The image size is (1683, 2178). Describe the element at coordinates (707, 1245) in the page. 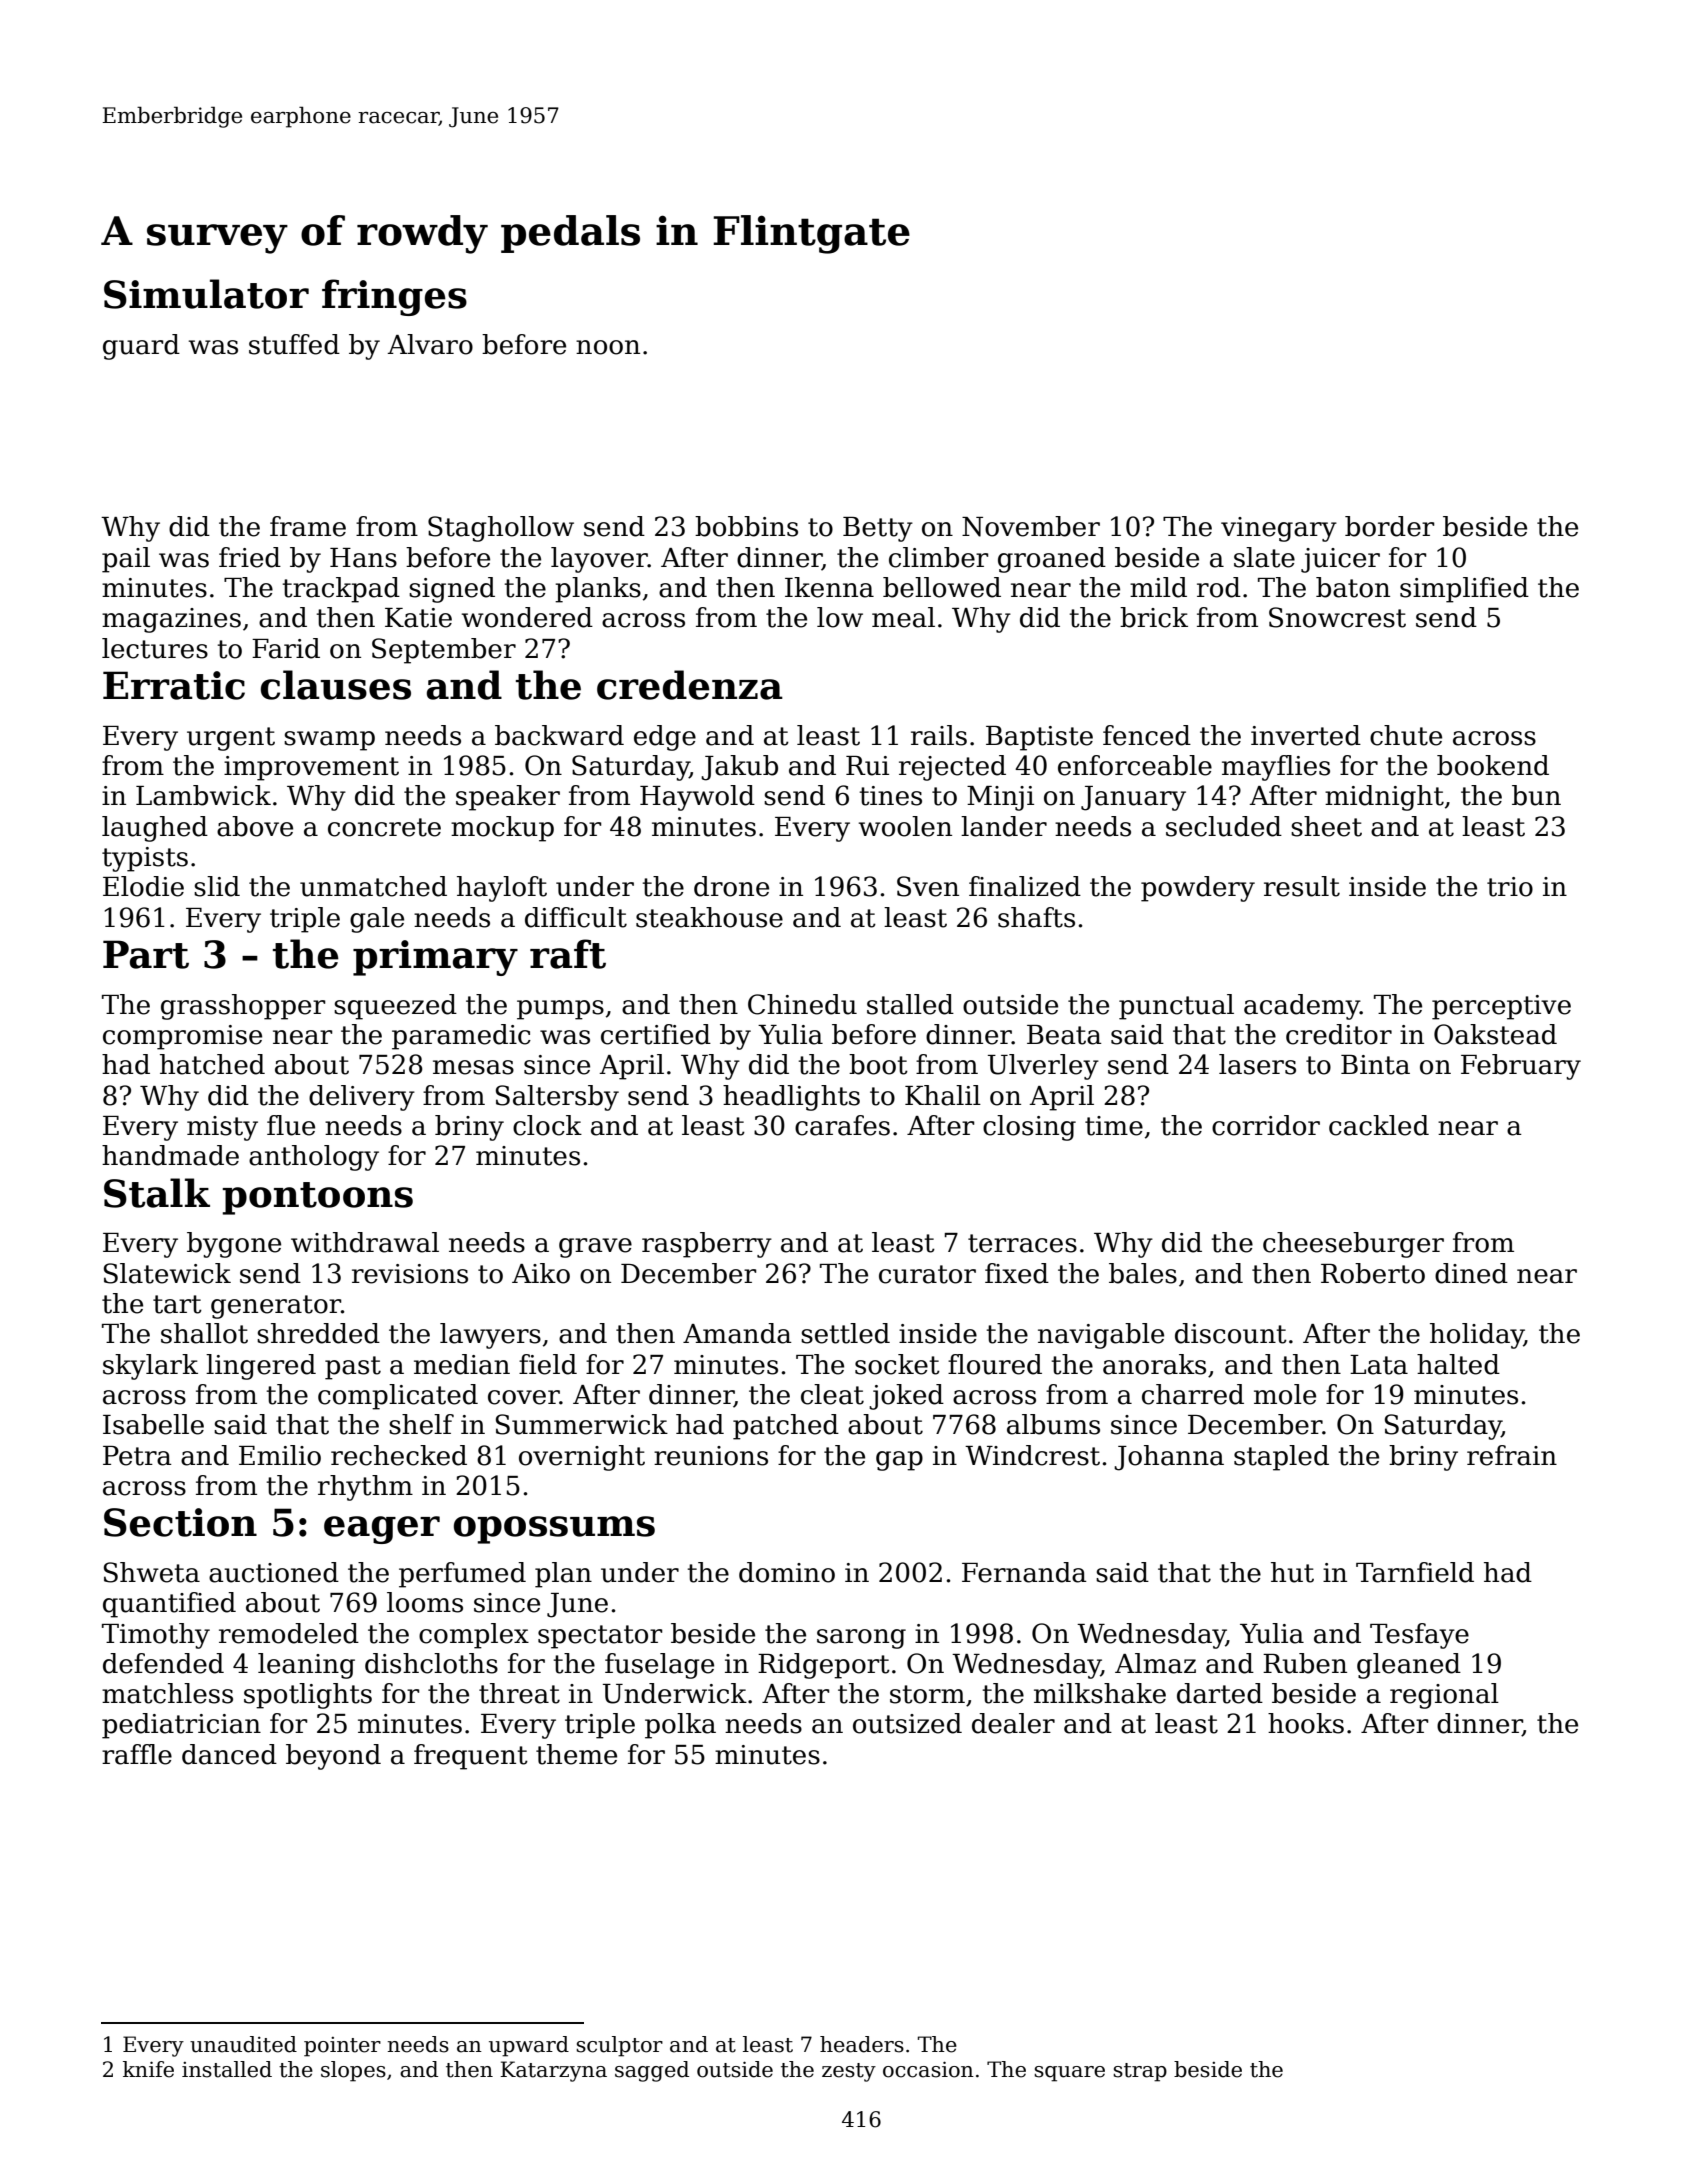

I see `raspberry` at that location.
